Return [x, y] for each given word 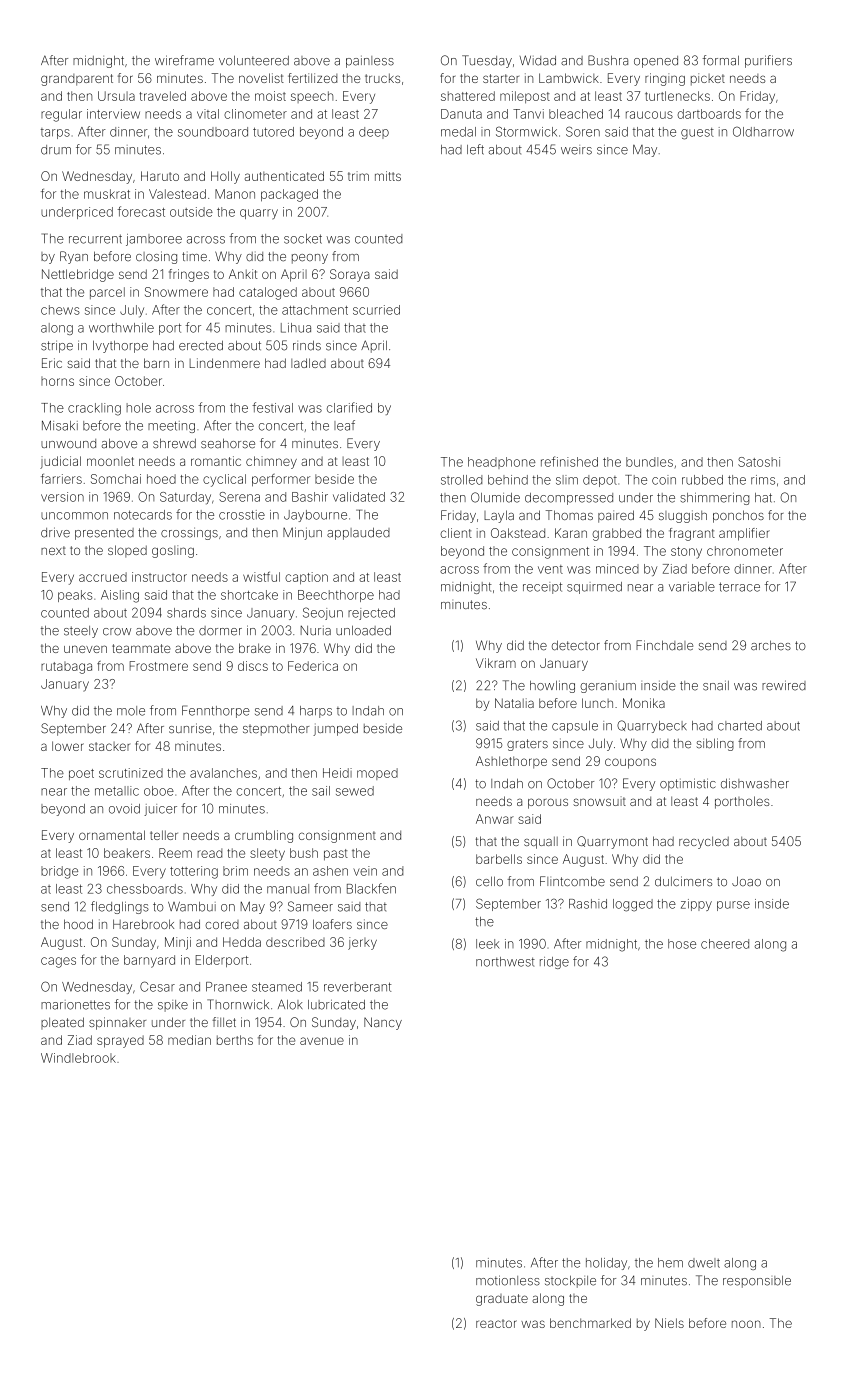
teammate [141, 648]
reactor [496, 1323]
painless [370, 62]
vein [365, 871]
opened [656, 62]
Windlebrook [78, 1058]
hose [682, 944]
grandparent [77, 80]
